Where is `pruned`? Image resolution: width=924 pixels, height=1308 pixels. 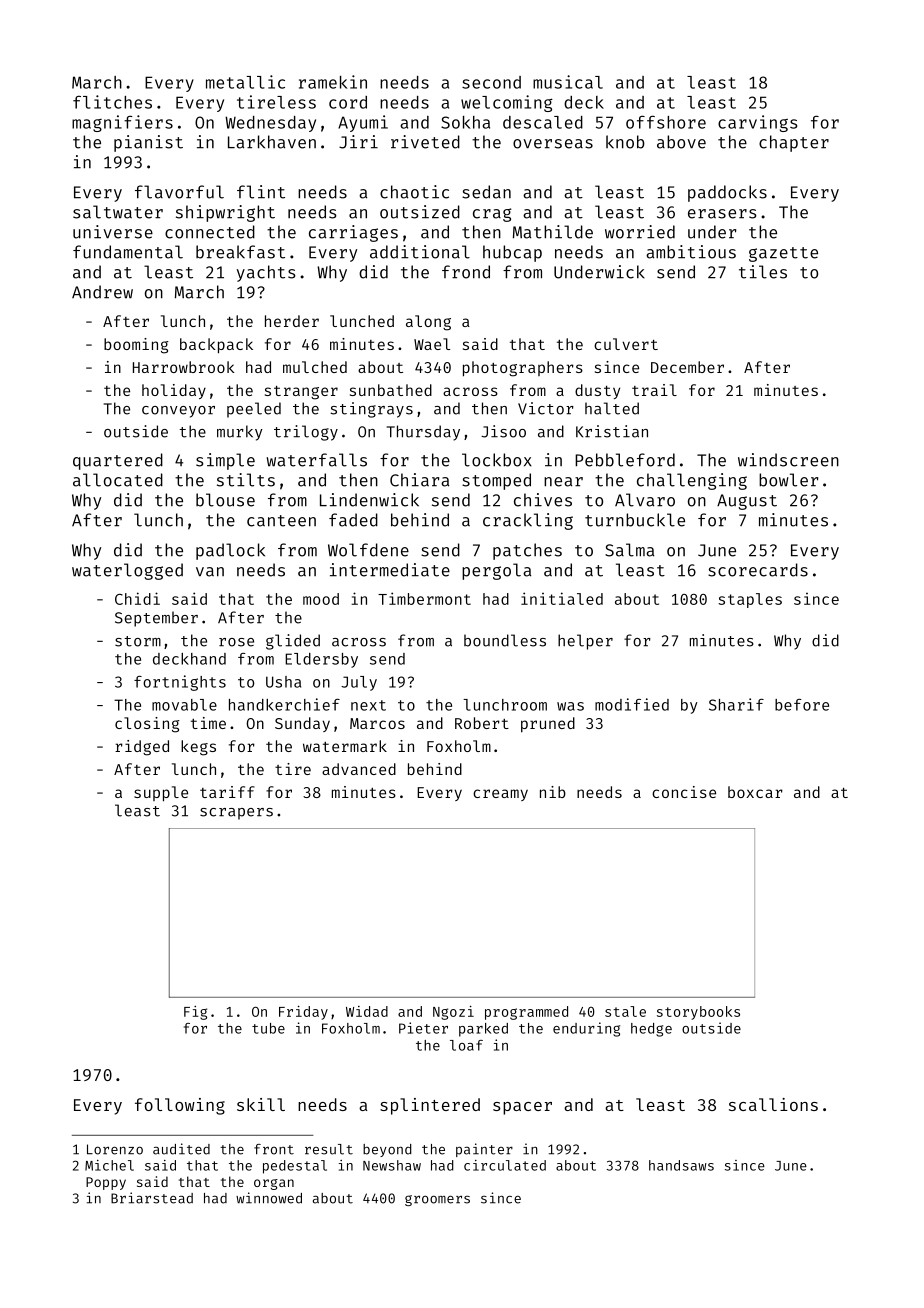
pruned is located at coordinates (548, 725).
